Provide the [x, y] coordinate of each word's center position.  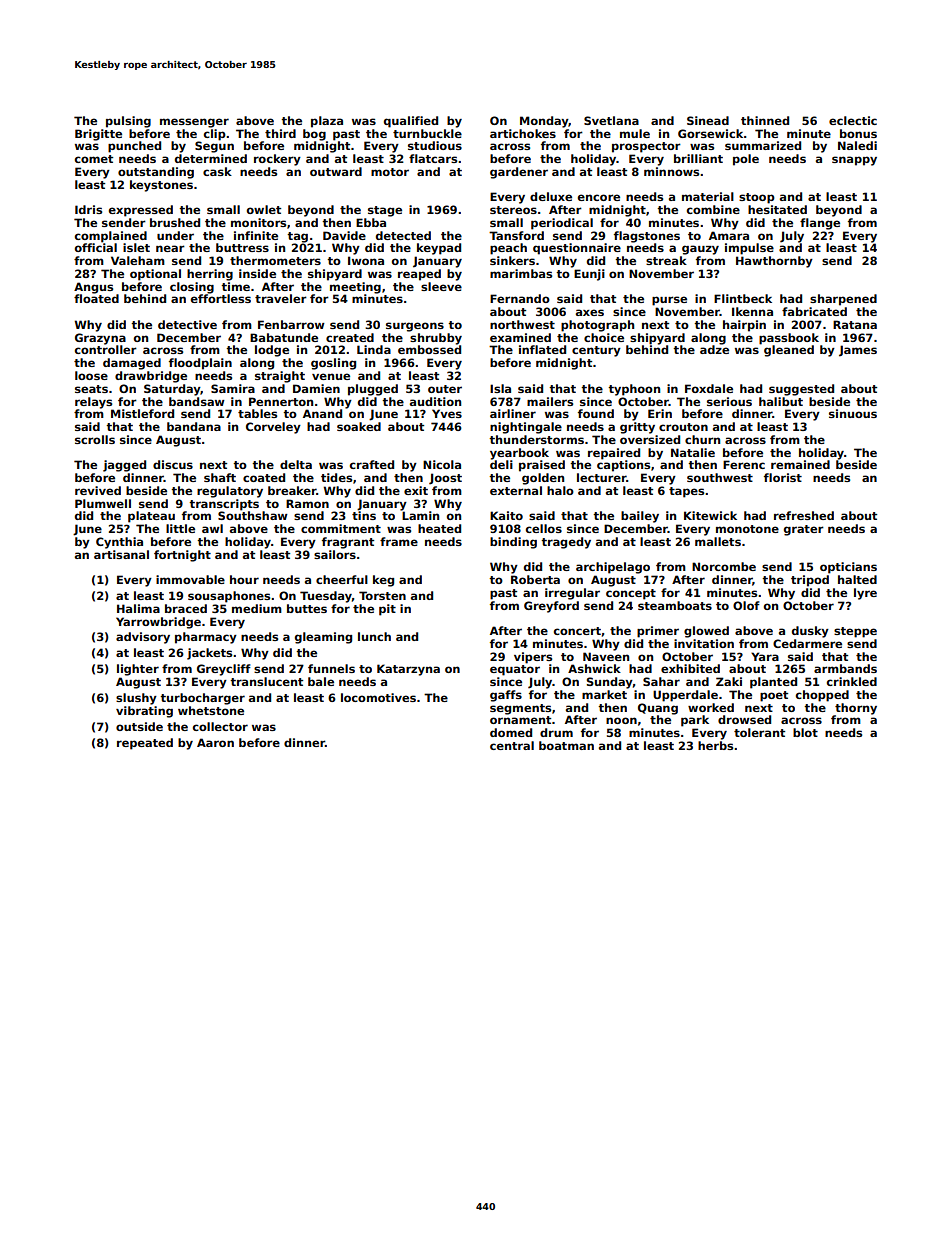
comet [94, 159]
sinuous [853, 413]
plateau [151, 517]
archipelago [613, 568]
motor [390, 172]
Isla [500, 388]
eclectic [853, 120]
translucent [266, 681]
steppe [855, 632]
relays [93, 403]
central [512, 745]
